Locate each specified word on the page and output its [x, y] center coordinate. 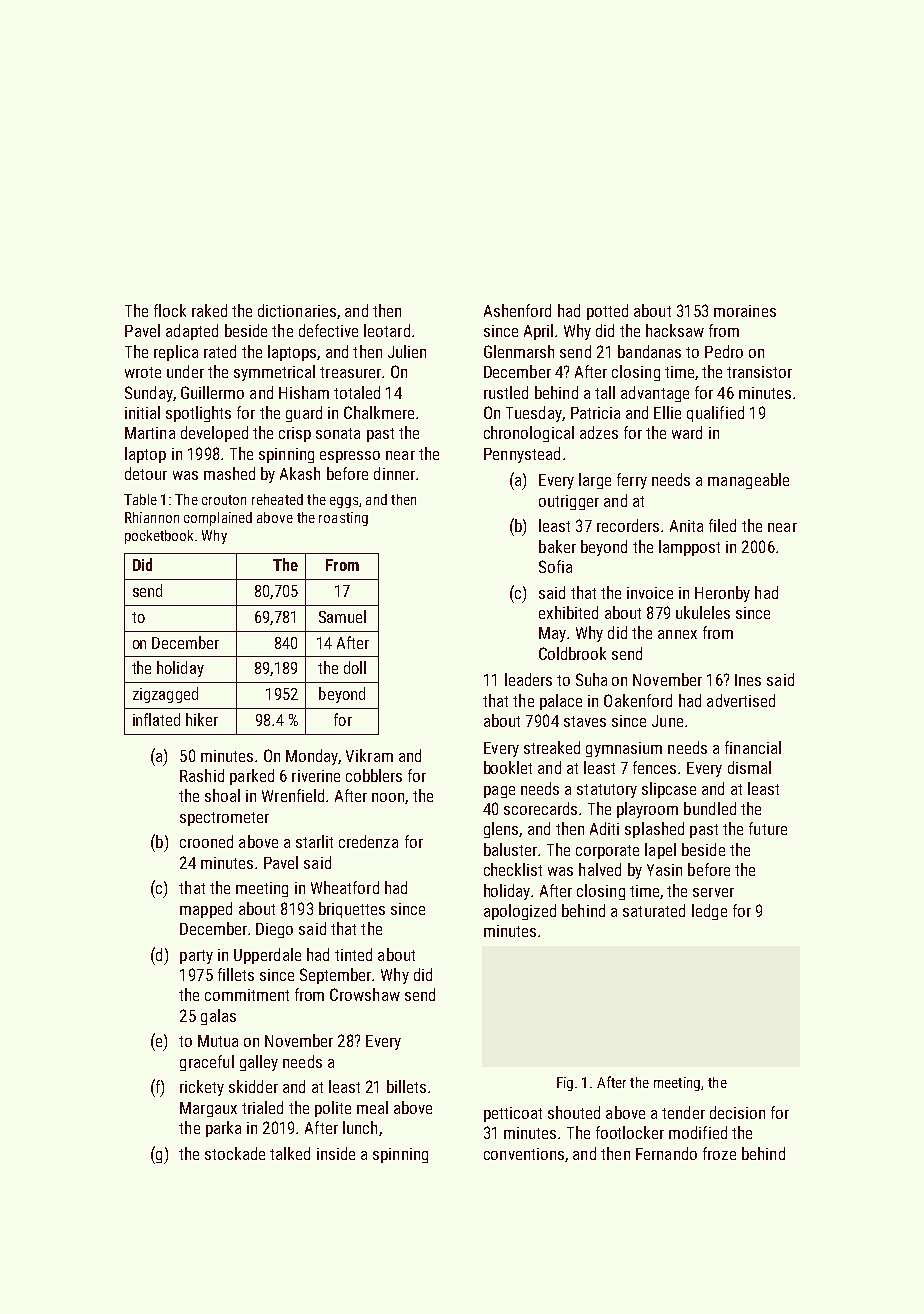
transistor [759, 372]
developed [214, 434]
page [499, 792]
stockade [235, 1153]
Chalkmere [379, 412]
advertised [741, 700]
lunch [360, 1127]
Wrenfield [293, 795]
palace [561, 702]
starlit [314, 841]
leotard [387, 330]
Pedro [724, 351]
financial [753, 747]
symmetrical [274, 373]
